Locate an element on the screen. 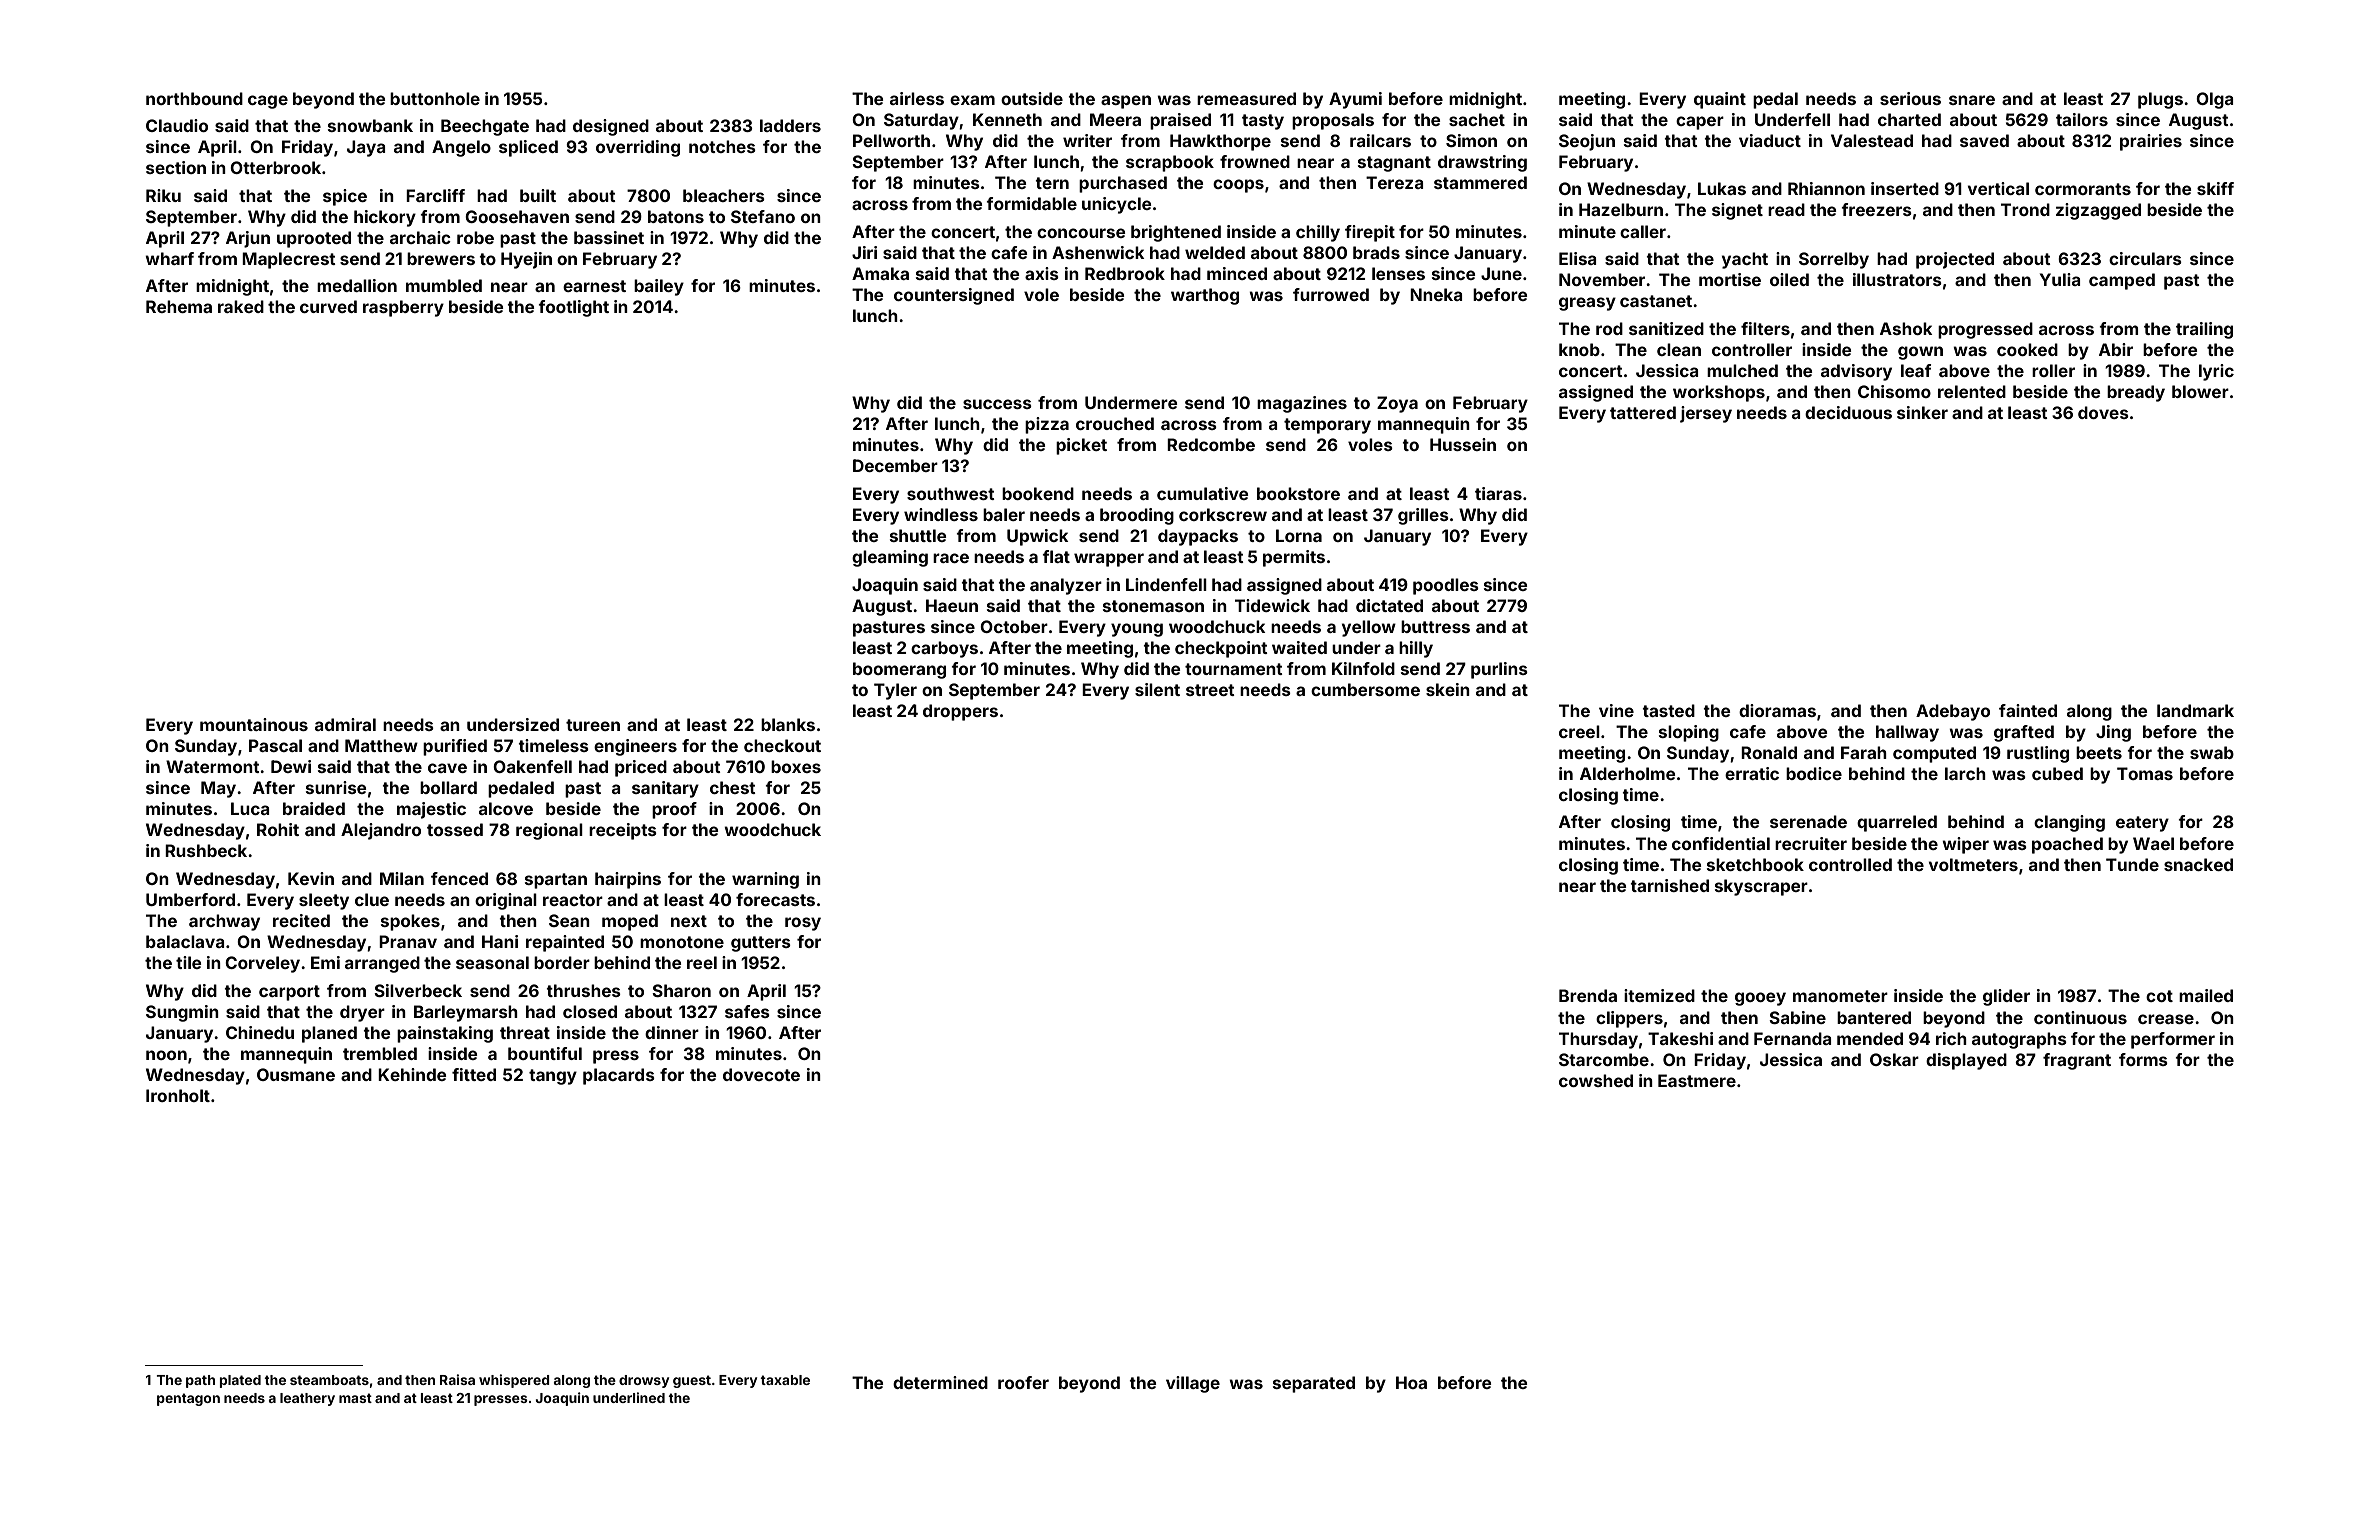 Image resolution: width=2380 pixels, height=1540 pixels. whispered is located at coordinates (514, 1381).
